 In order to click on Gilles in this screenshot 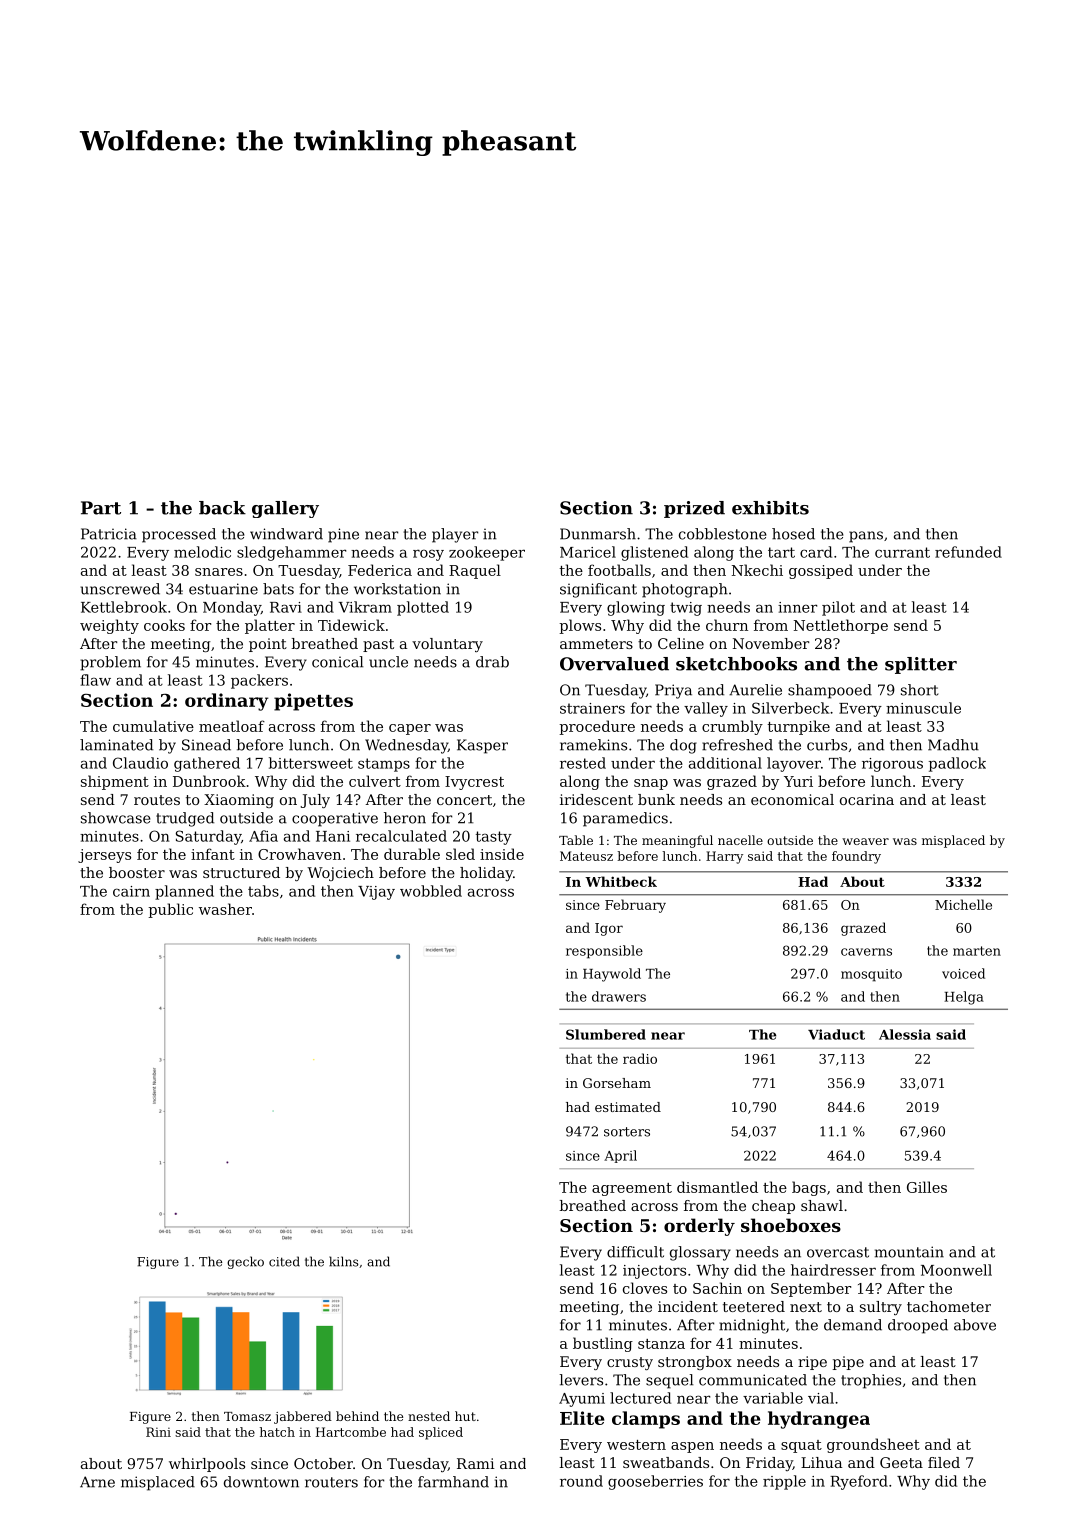, I will do `click(927, 1187)`.
